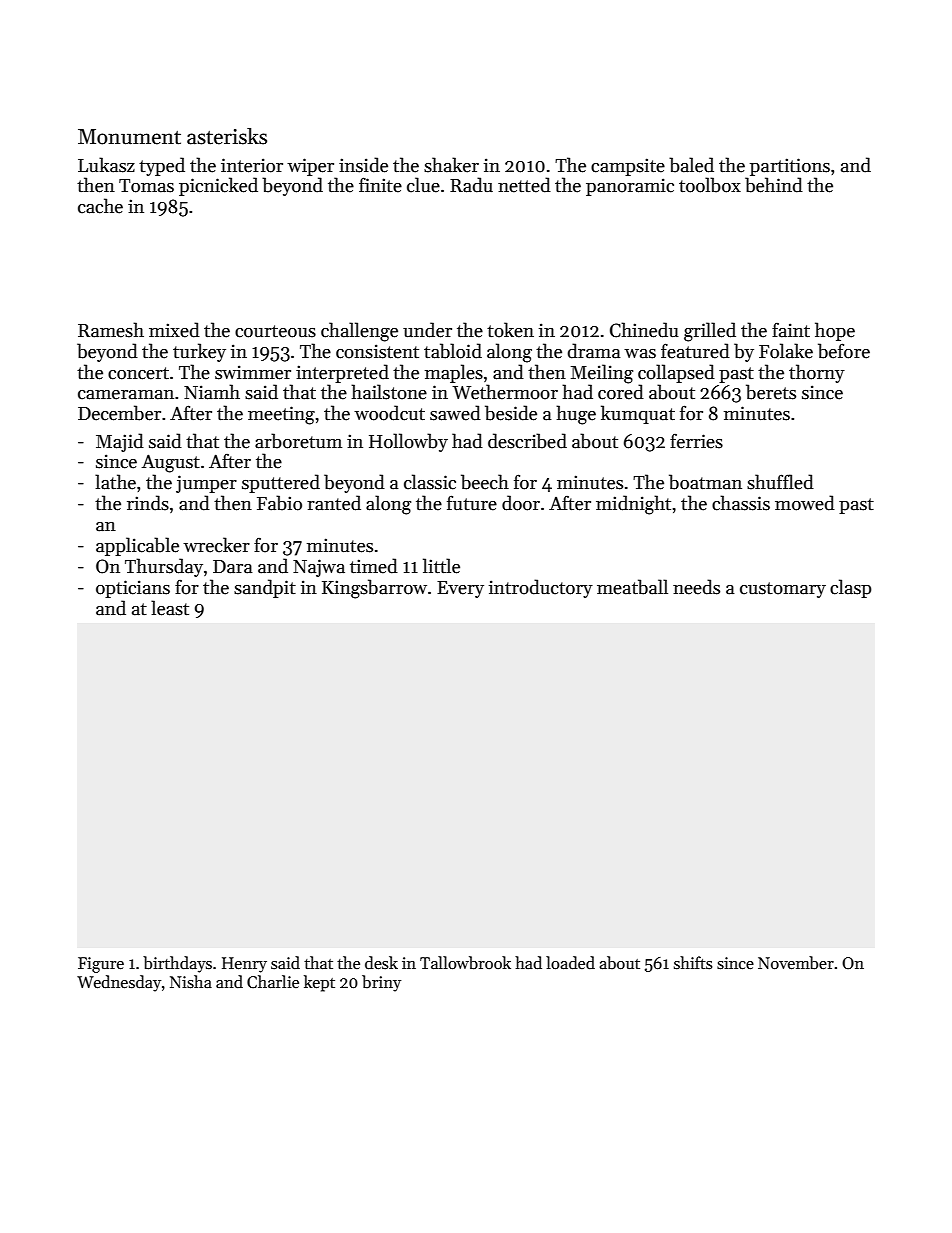  I want to click on toolbox, so click(710, 185).
